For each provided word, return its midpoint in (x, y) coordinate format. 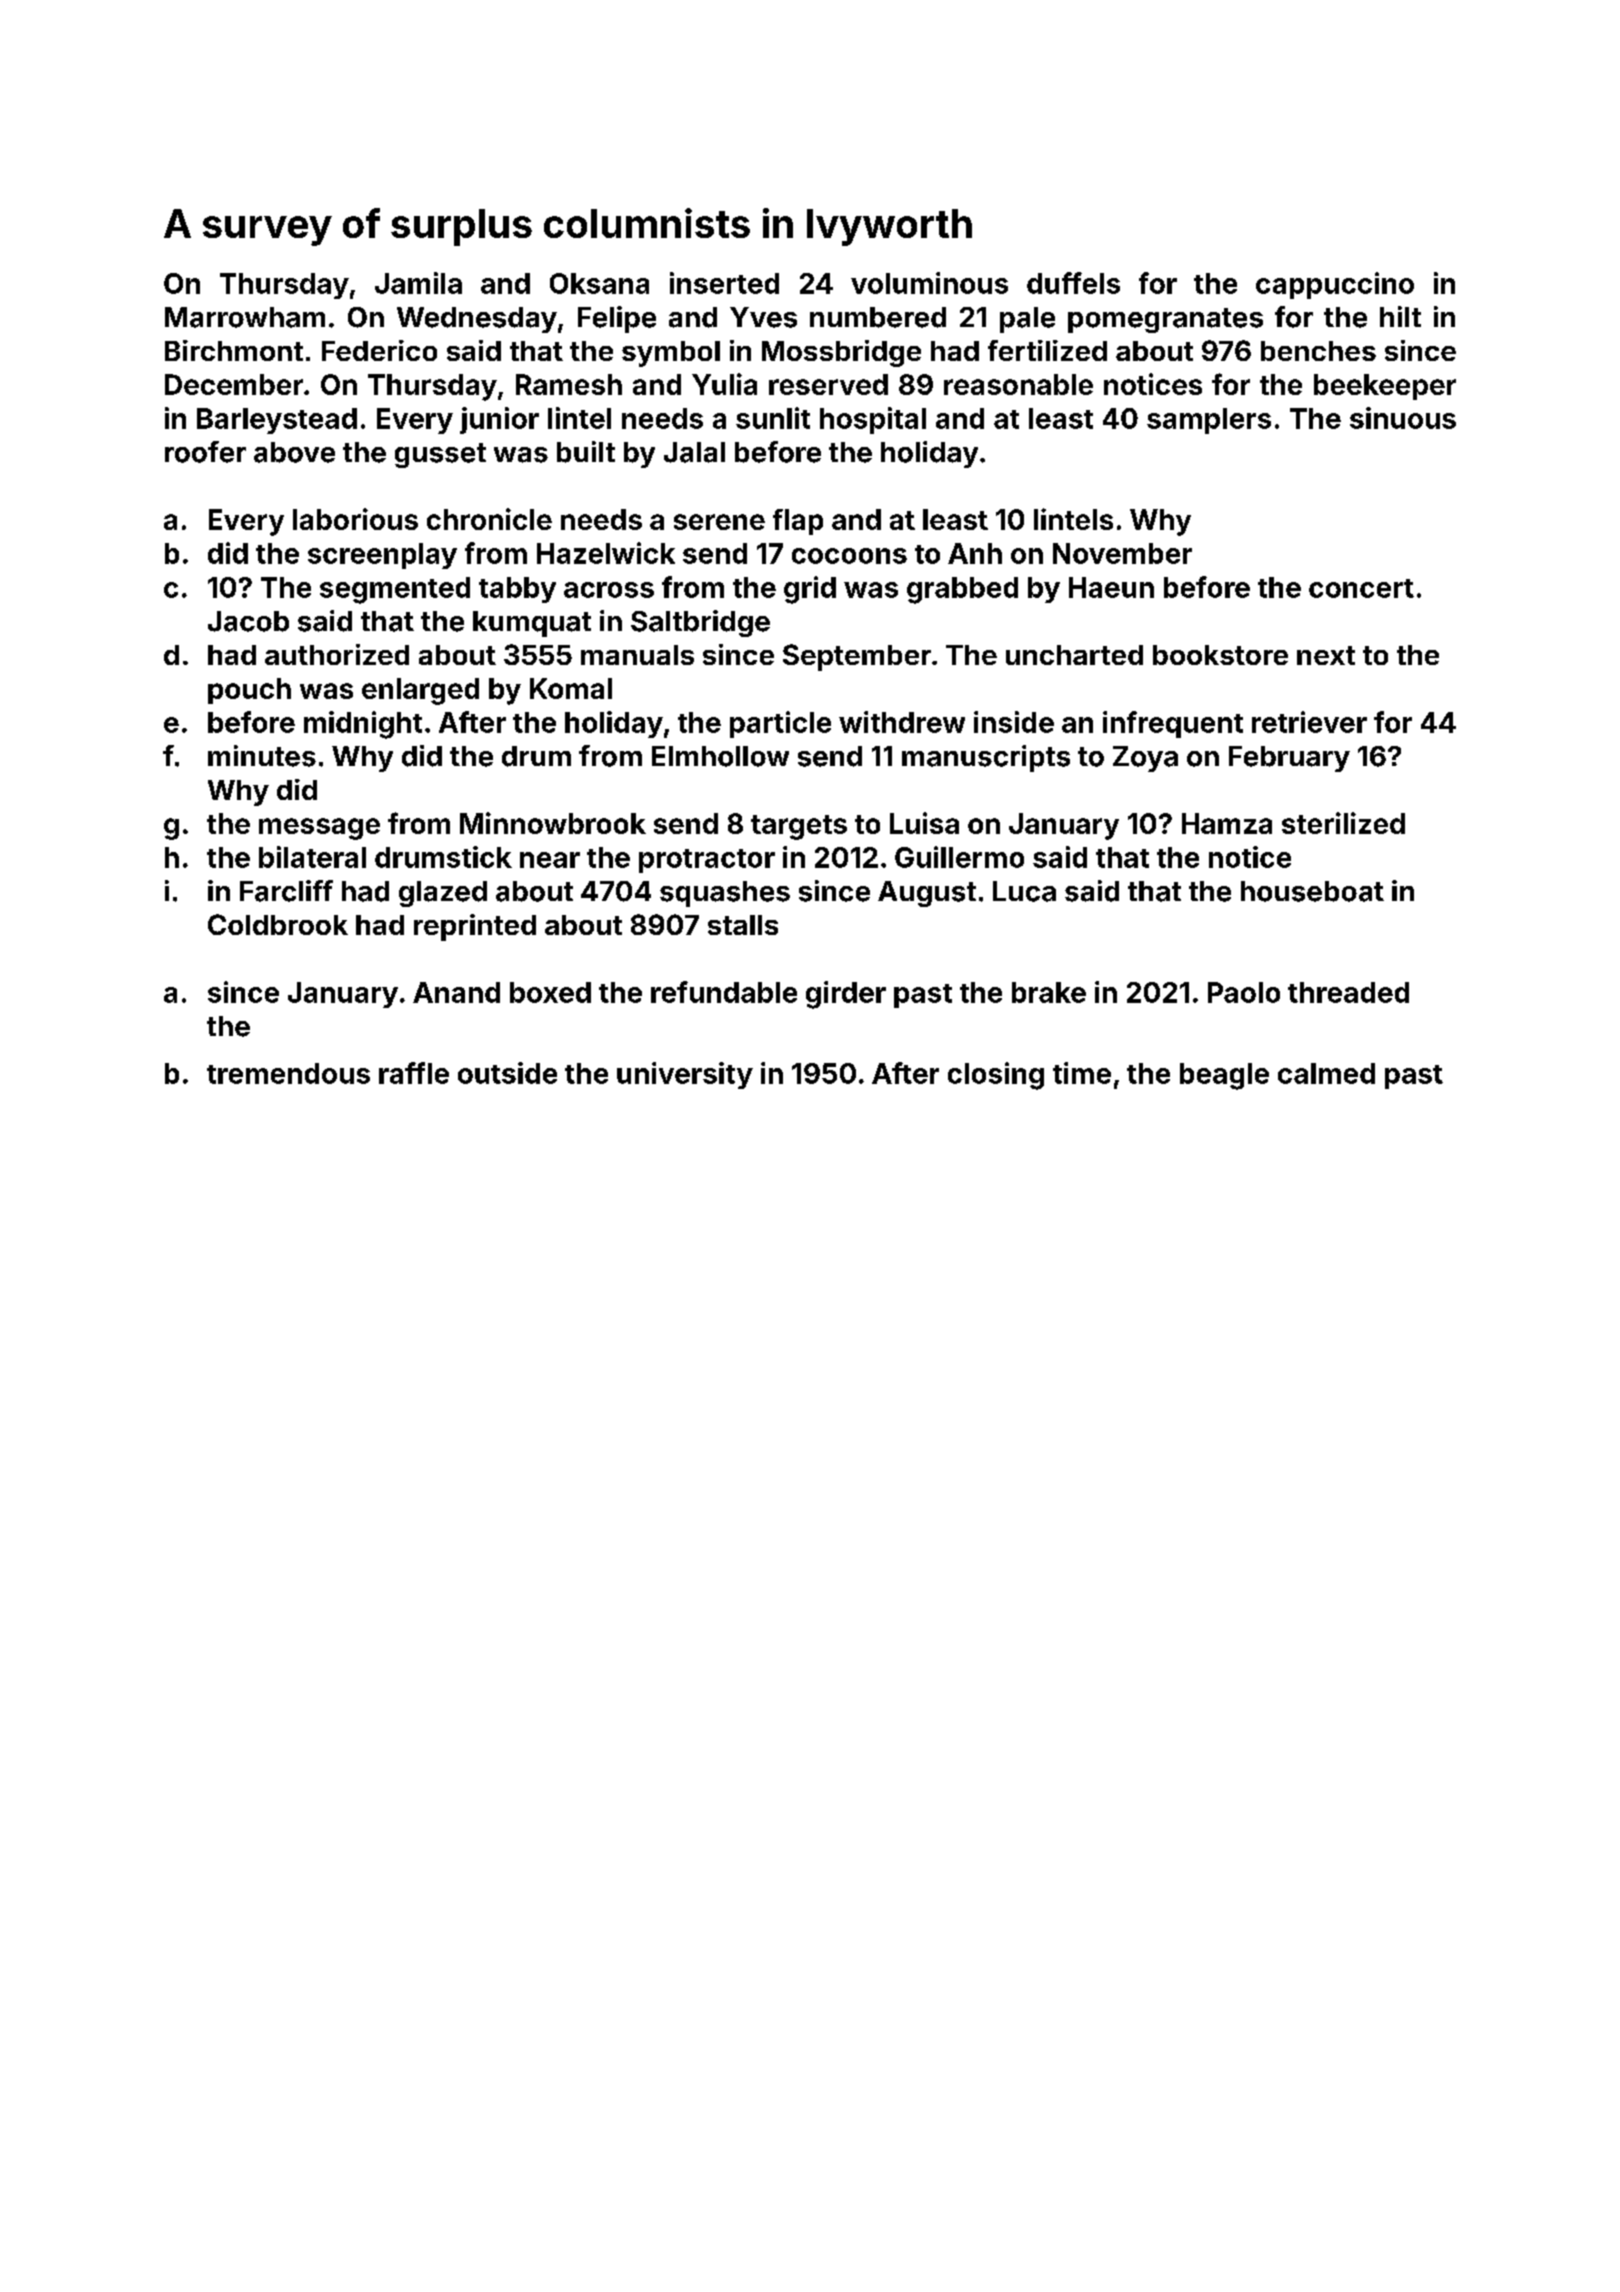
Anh (975, 553)
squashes (725, 894)
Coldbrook (278, 924)
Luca (1024, 891)
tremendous (288, 1073)
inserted (724, 283)
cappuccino (1335, 285)
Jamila (418, 283)
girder (846, 995)
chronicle (489, 519)
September (857, 657)
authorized (337, 654)
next (1326, 655)
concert (1361, 588)
